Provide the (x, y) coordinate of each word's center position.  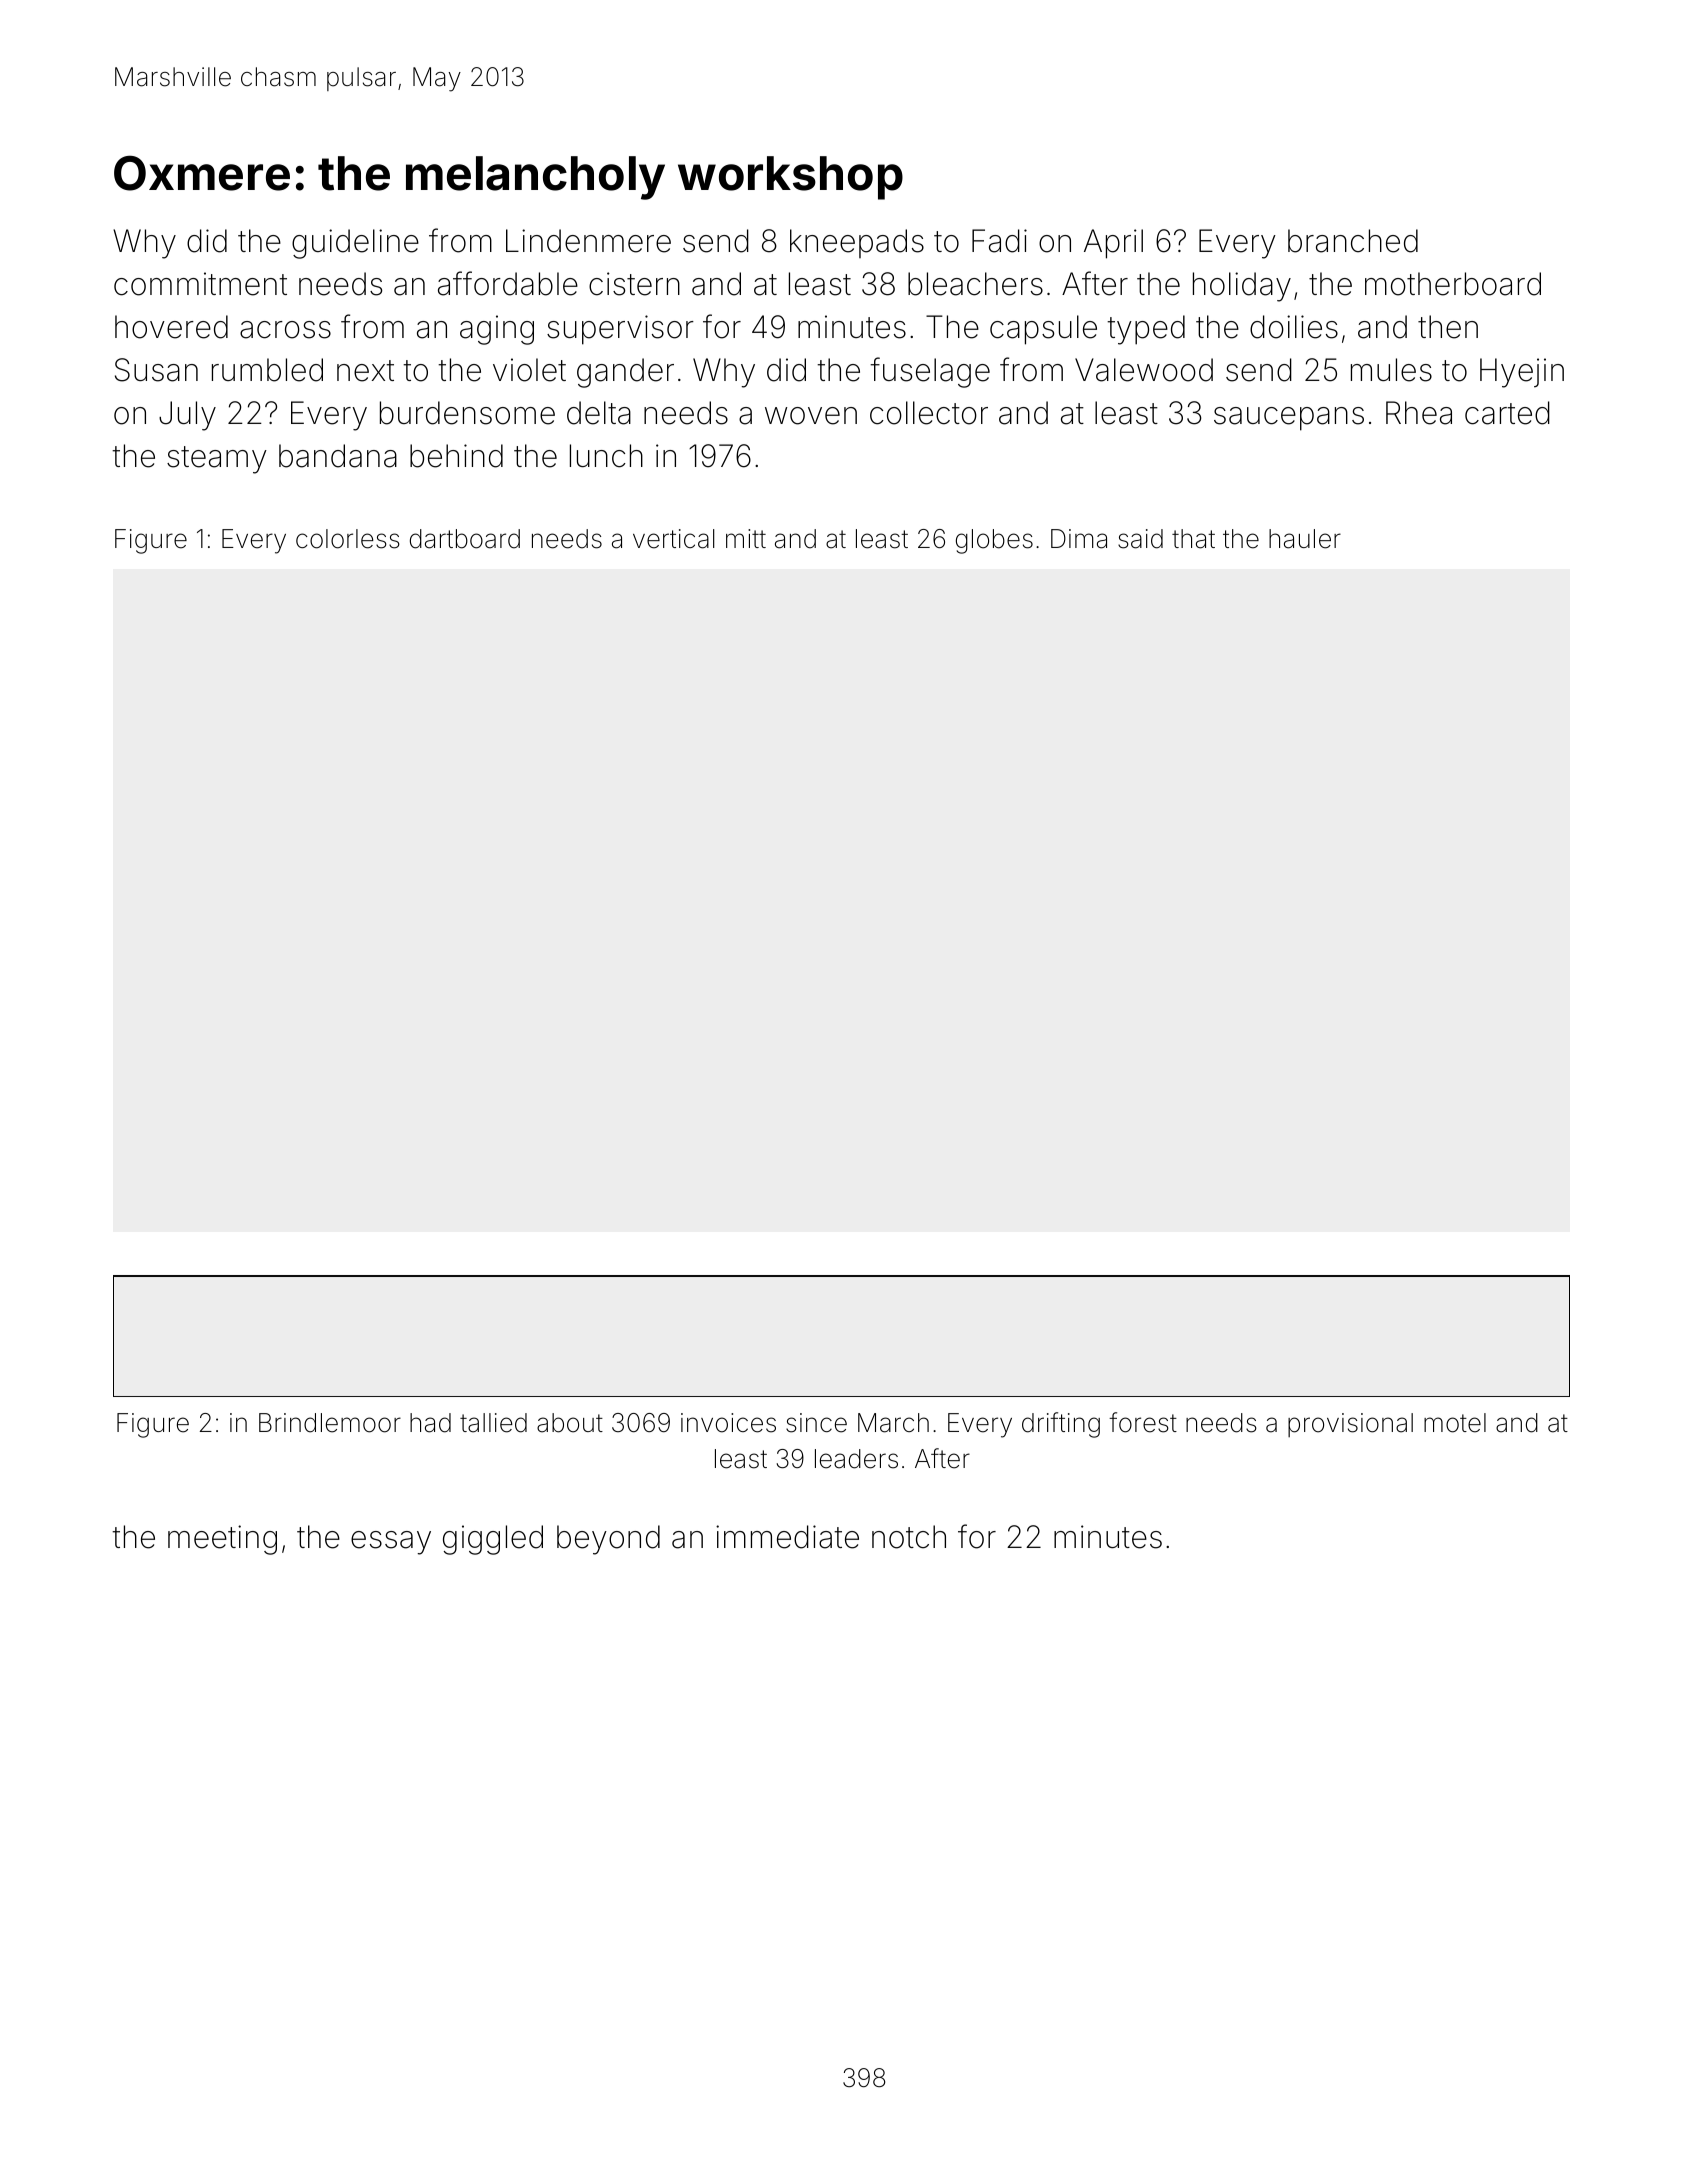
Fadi (999, 241)
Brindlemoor (330, 1423)
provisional (1350, 1425)
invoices (728, 1423)
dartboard (465, 539)
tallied (493, 1423)
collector (929, 413)
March (893, 1423)
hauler (1305, 539)
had (430, 1423)
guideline (355, 244)
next (365, 371)
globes (994, 541)
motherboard (1453, 284)
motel (1455, 1423)
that (1193, 539)
